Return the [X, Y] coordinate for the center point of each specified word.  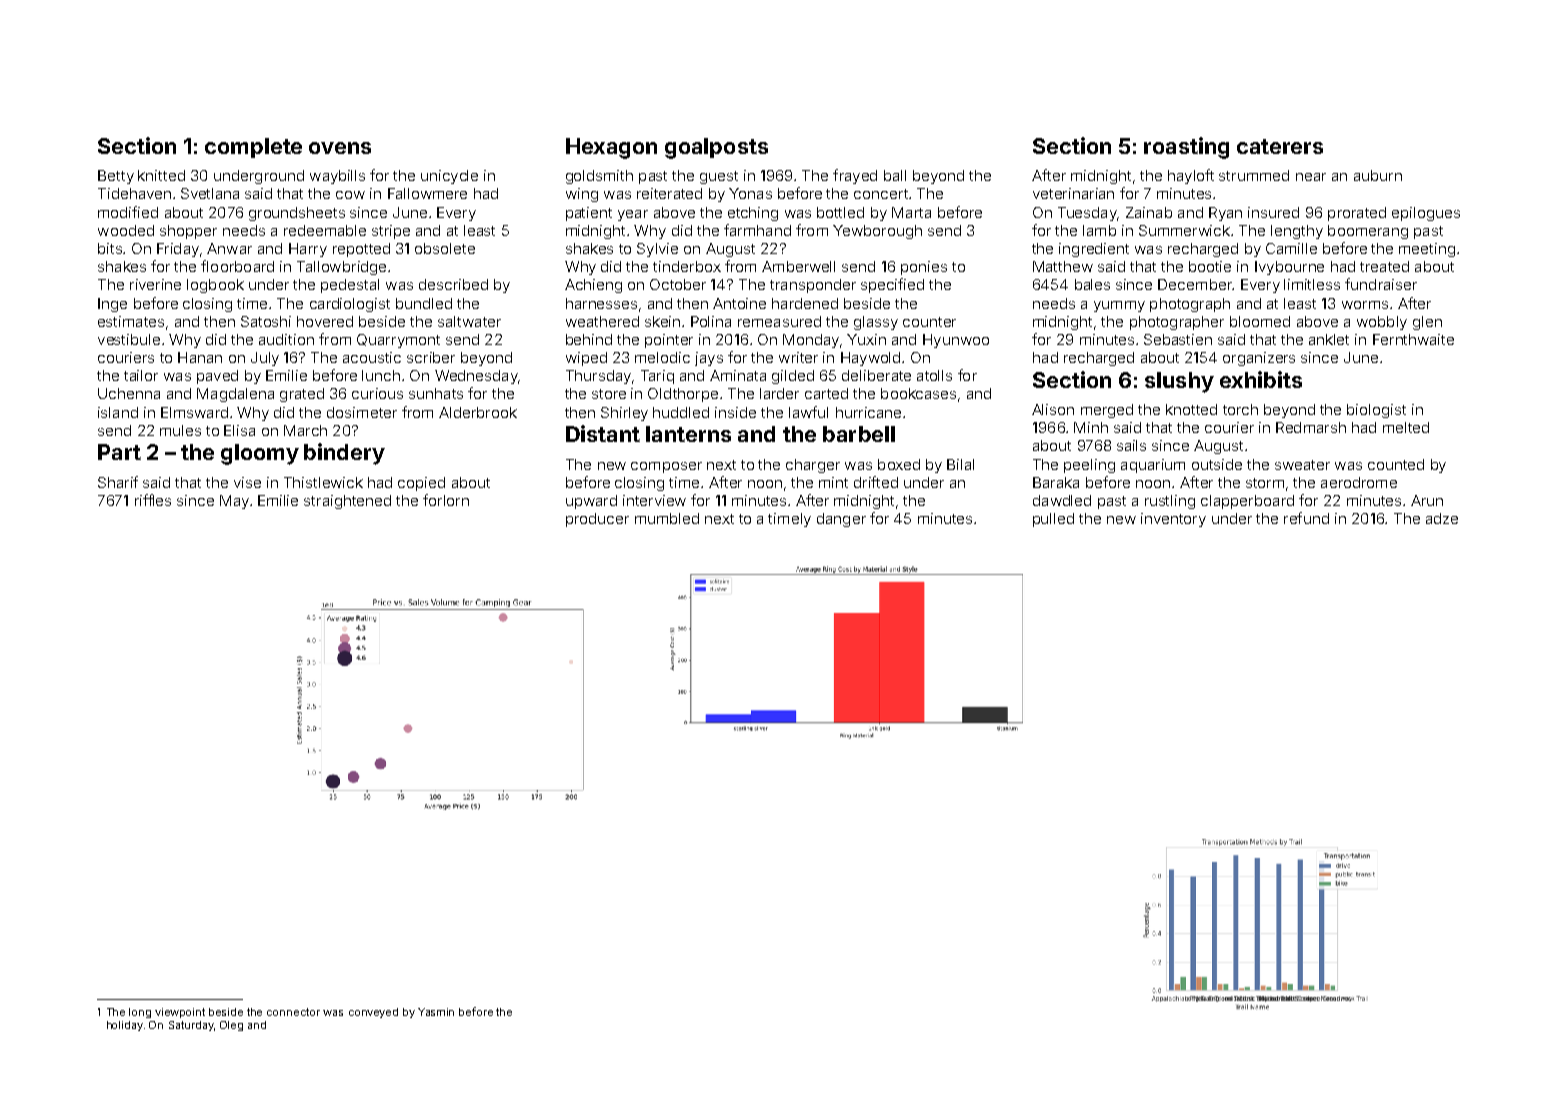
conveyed [373, 1013]
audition [286, 339]
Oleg [231, 1026]
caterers [1280, 146]
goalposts [716, 148]
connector [293, 1012]
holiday [125, 1026]
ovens [340, 148]
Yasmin [436, 1012]
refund [1306, 518]
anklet [1329, 339]
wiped [586, 359]
